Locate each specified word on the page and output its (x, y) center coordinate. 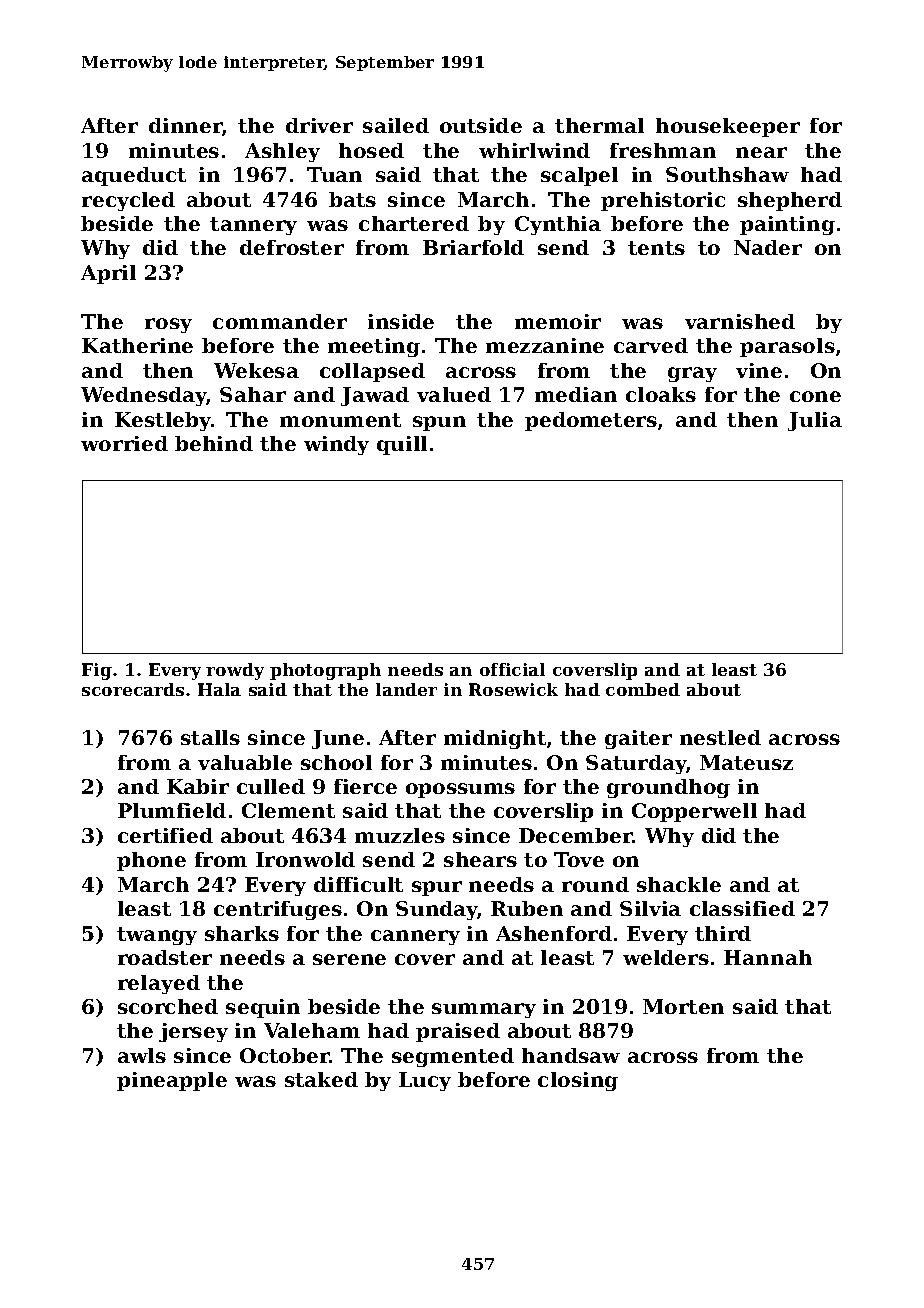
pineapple (172, 1081)
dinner (185, 125)
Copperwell (694, 812)
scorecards (133, 689)
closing (578, 1081)
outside (481, 125)
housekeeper (728, 127)
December (576, 835)
